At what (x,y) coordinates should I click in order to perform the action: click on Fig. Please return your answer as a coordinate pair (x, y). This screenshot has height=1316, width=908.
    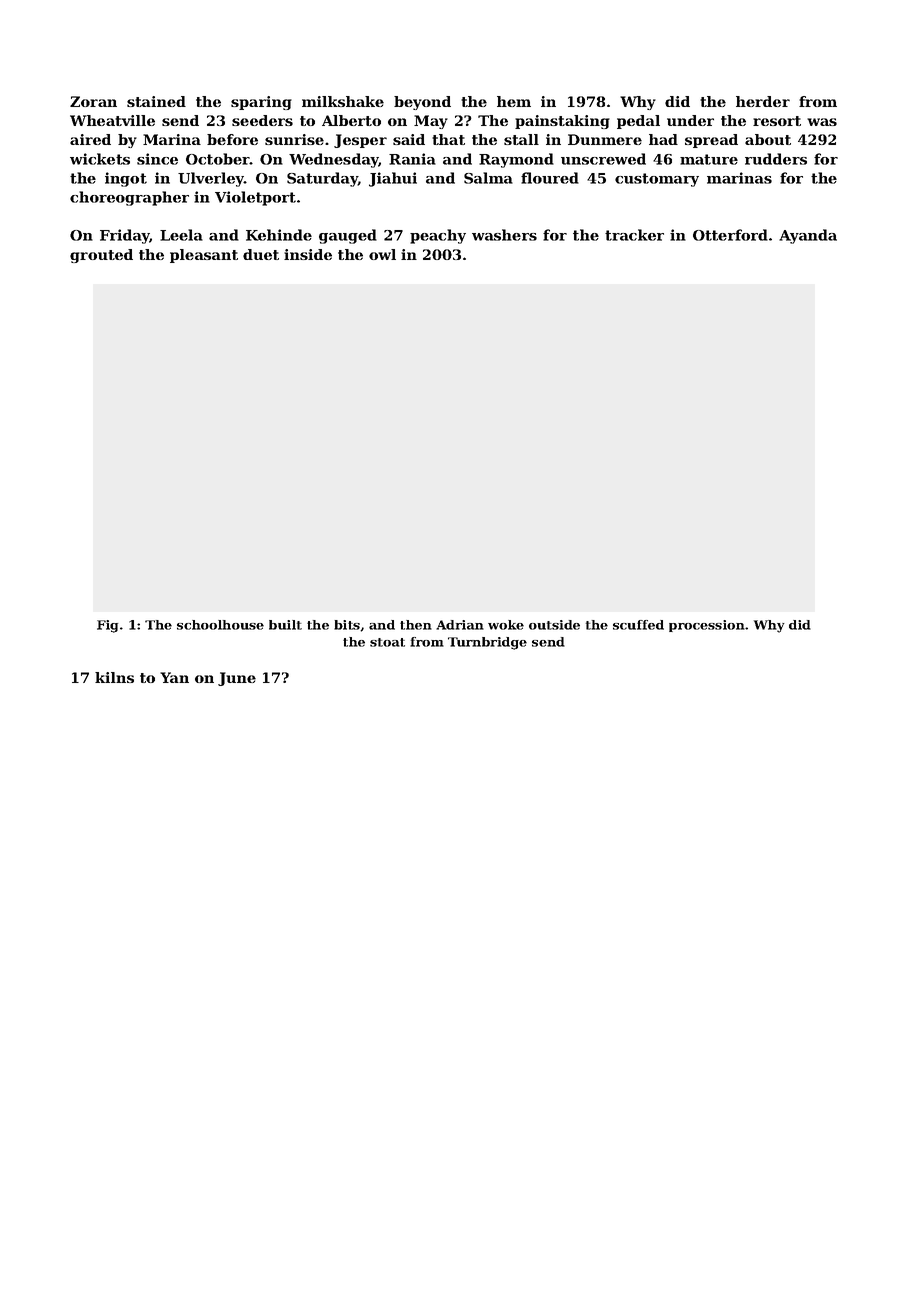
    Looking at the image, I should click on (107, 626).
